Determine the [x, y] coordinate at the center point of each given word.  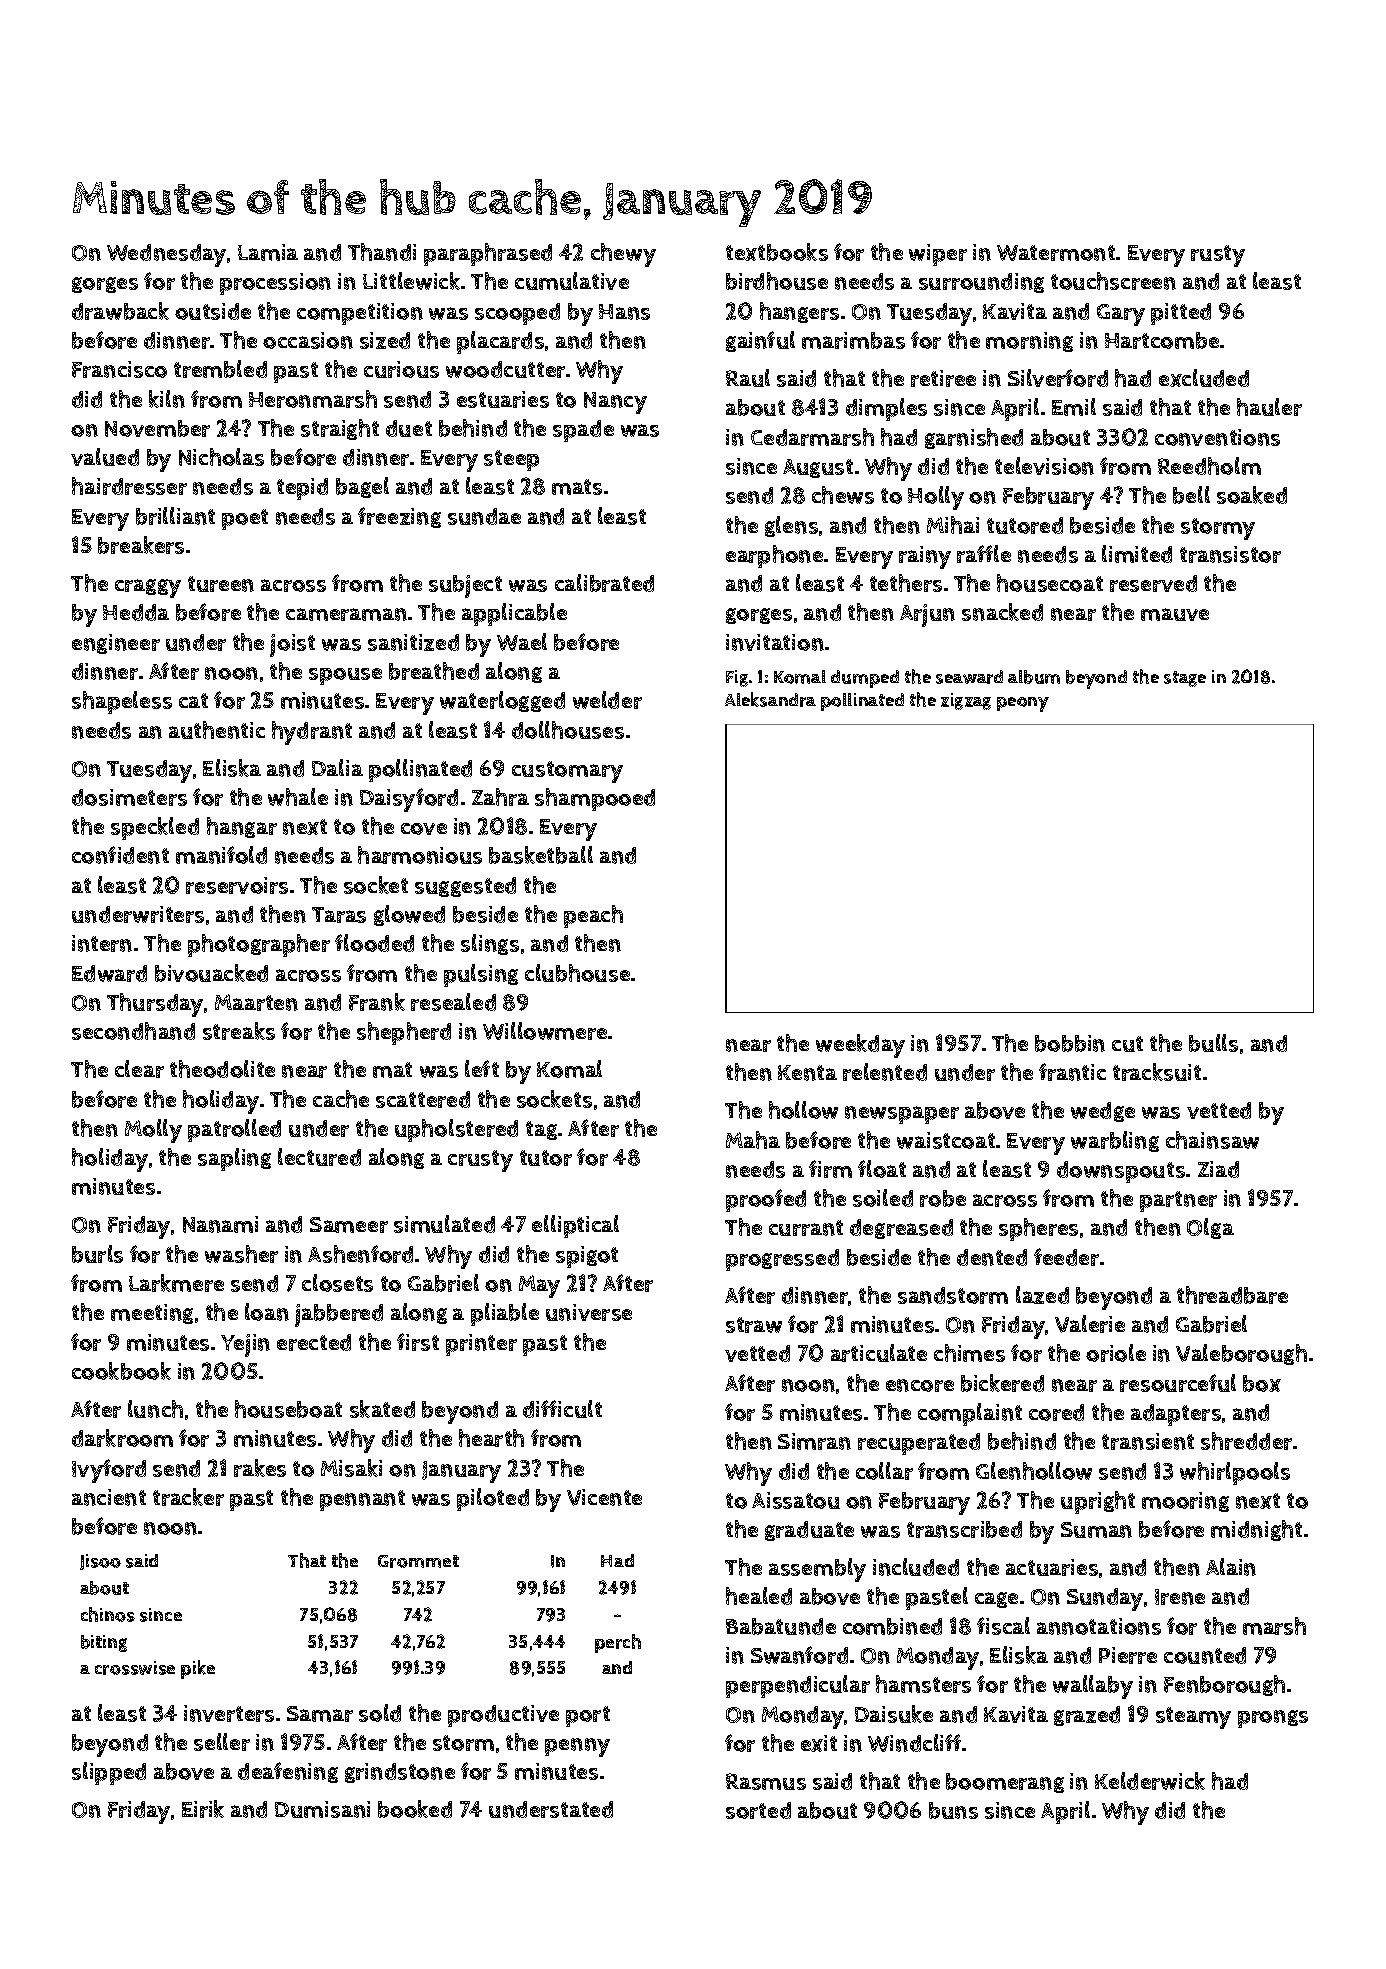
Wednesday [166, 255]
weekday [860, 1046]
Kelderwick [1150, 1781]
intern [102, 943]
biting [104, 1643]
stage [1185, 679]
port [588, 1716]
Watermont [1056, 253]
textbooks [777, 252]
